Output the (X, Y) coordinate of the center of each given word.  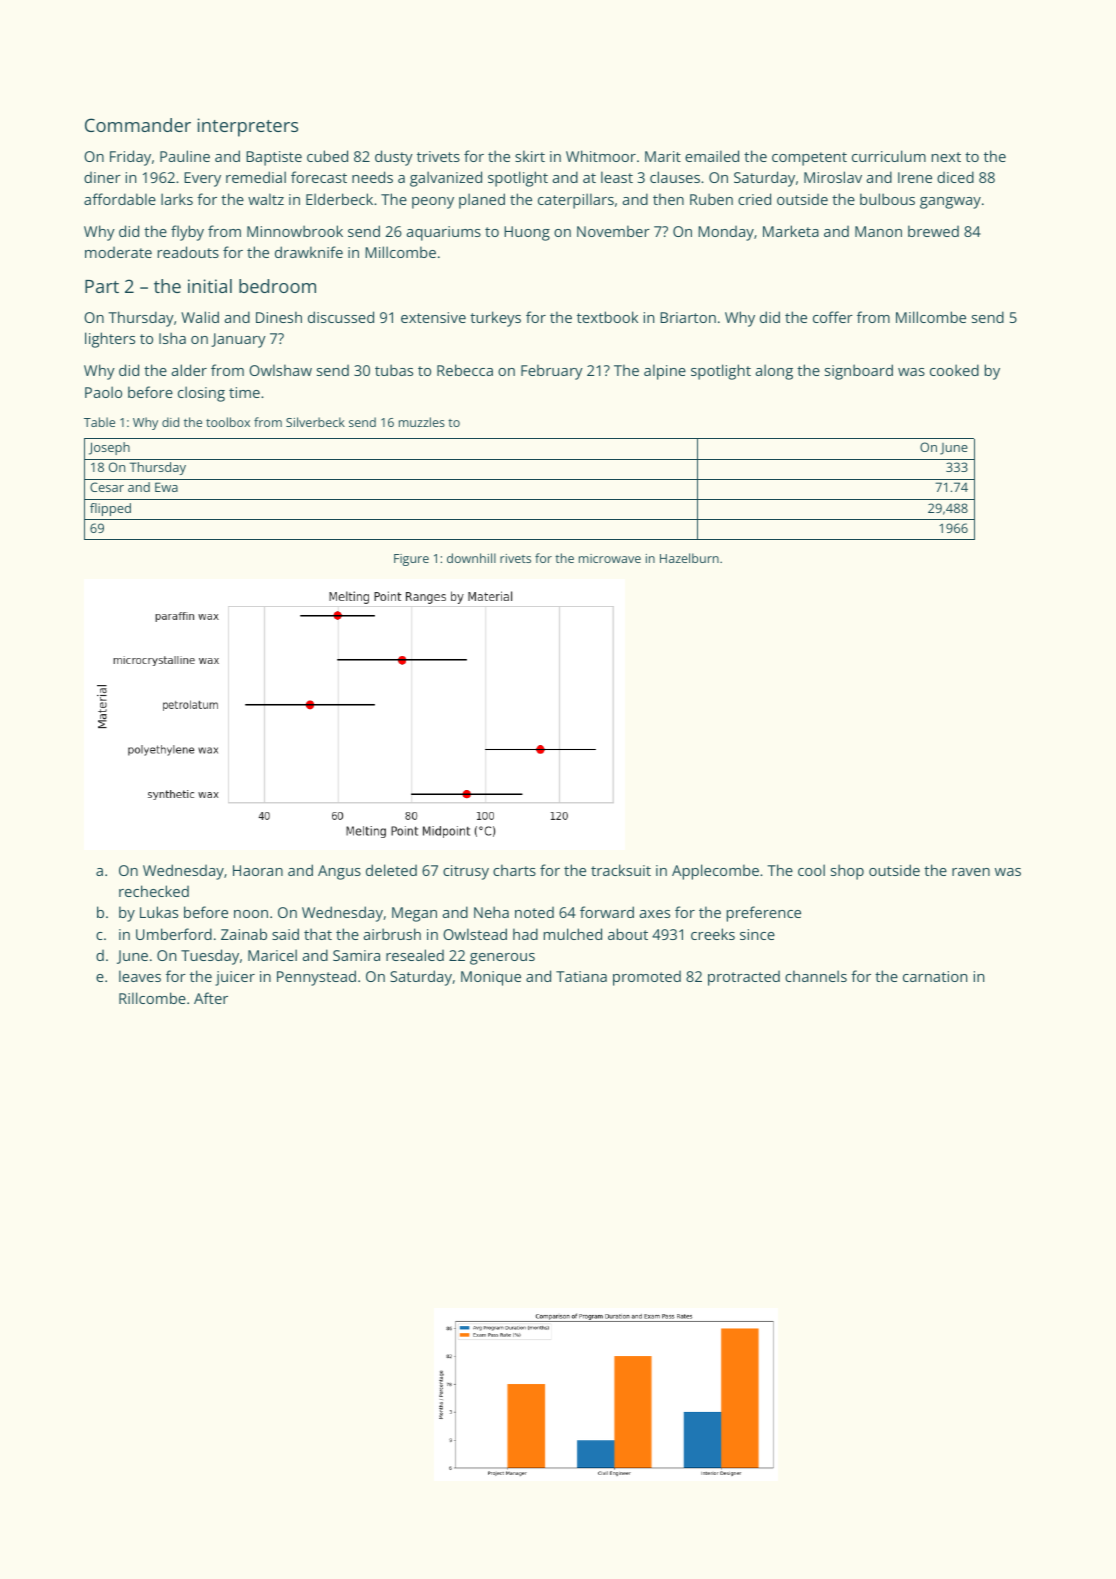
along (774, 372)
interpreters (248, 127)
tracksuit (621, 870)
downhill (471, 558)
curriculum (889, 156)
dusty (394, 158)
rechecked (154, 891)
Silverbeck (315, 422)
